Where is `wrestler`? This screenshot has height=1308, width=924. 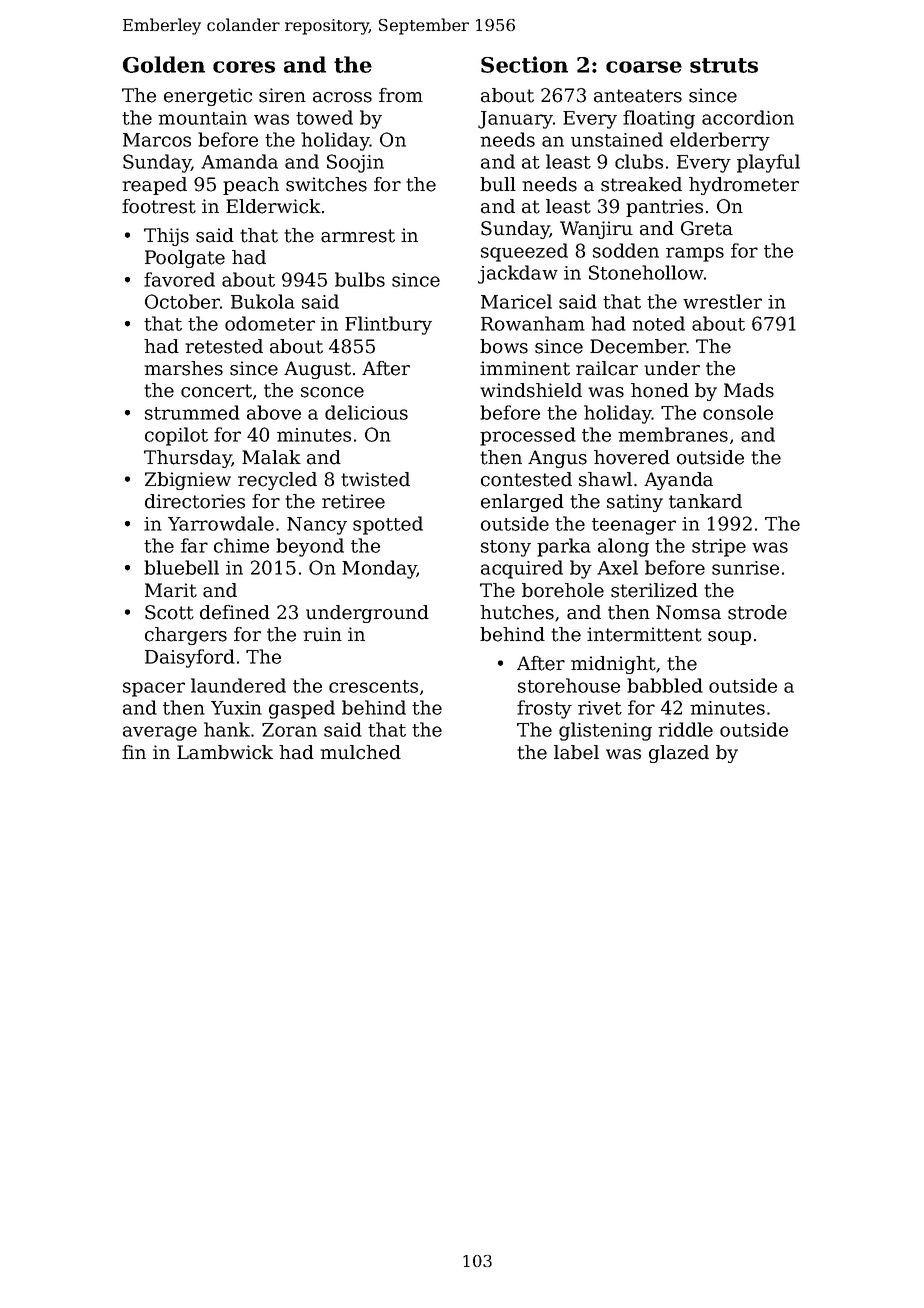
wrestler is located at coordinates (722, 301).
